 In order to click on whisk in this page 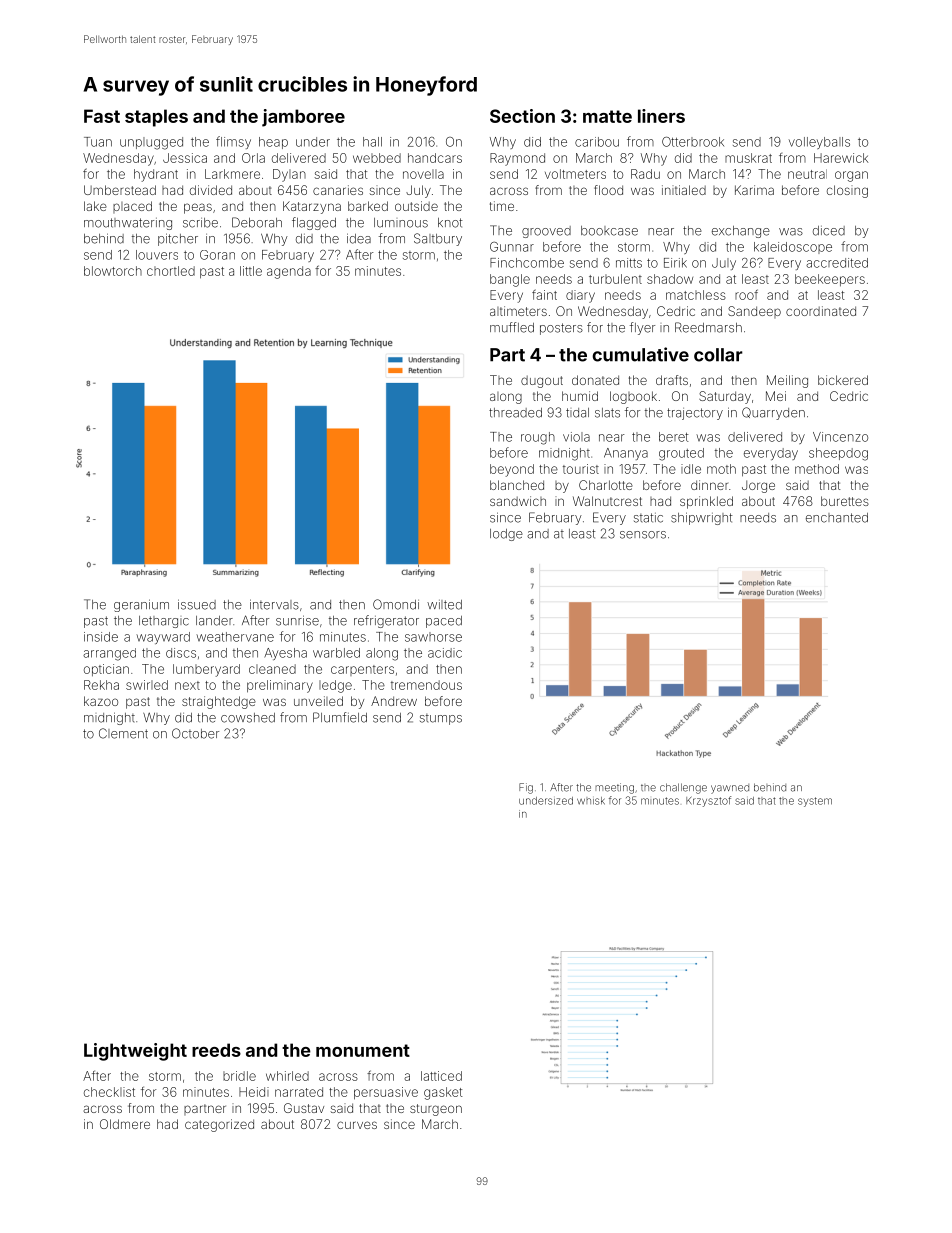, I will do `click(591, 801)`.
